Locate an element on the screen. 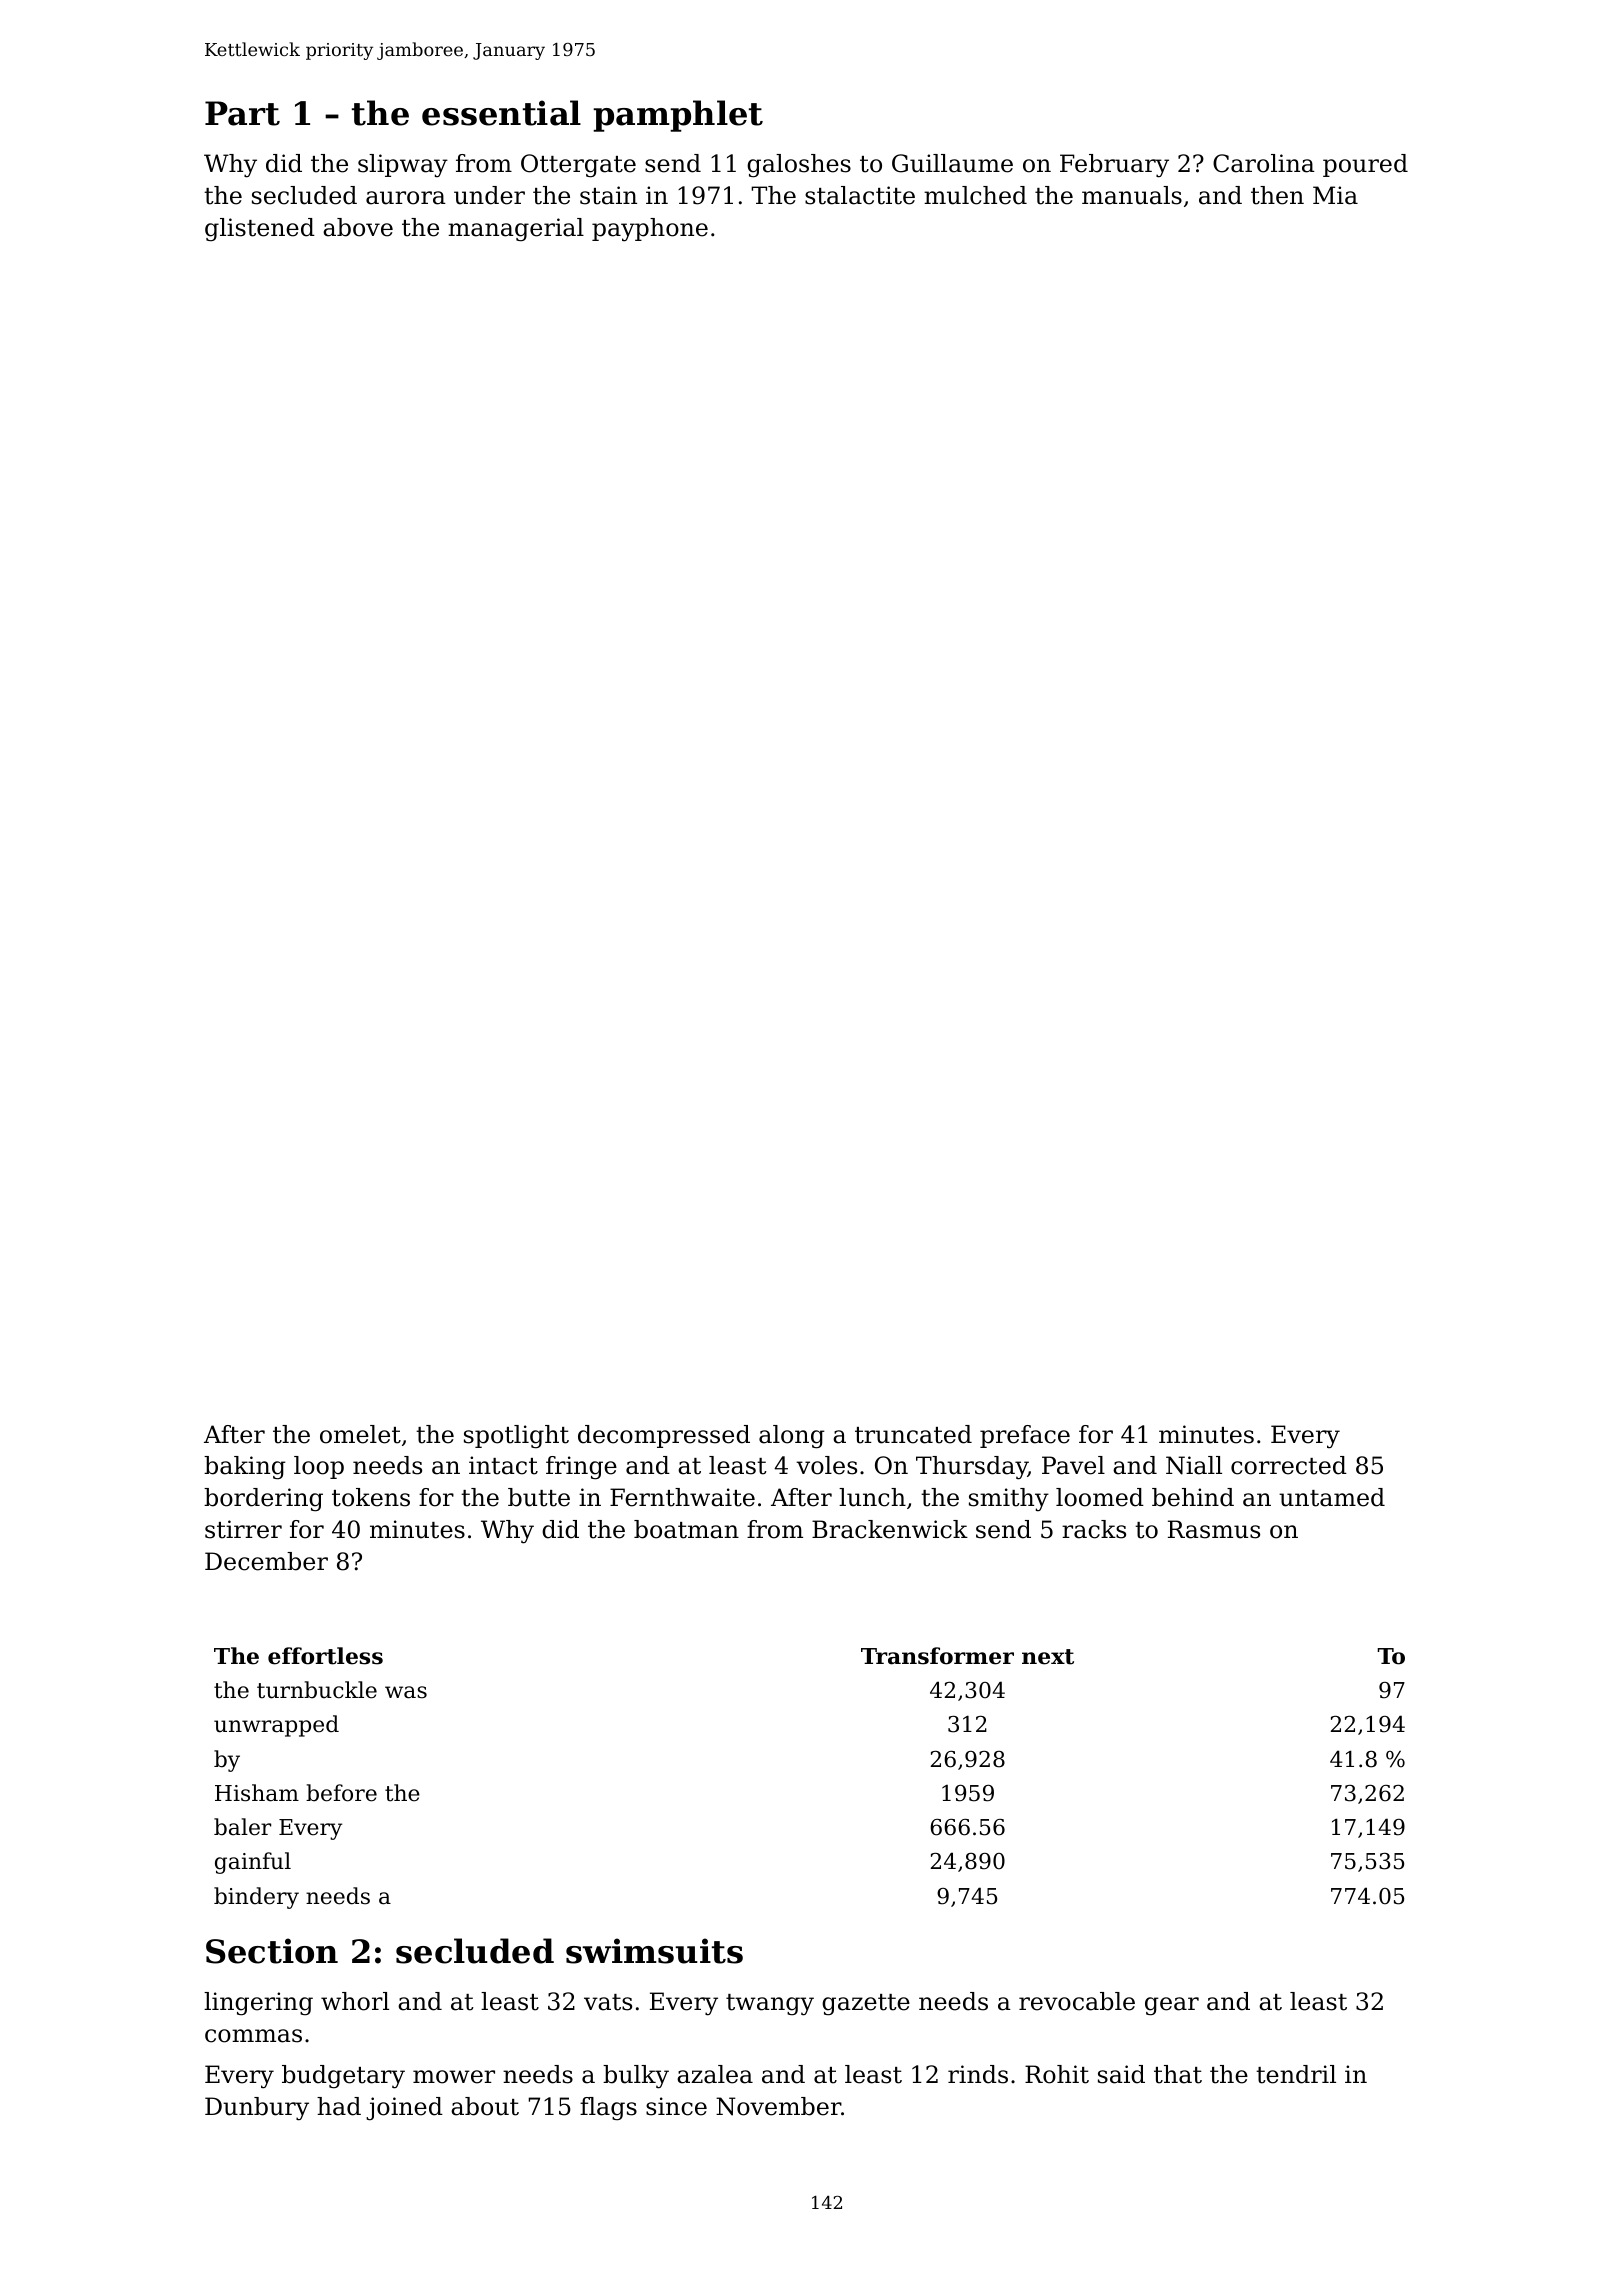 This screenshot has width=1620, height=2292. Carolina is located at coordinates (1264, 163).
